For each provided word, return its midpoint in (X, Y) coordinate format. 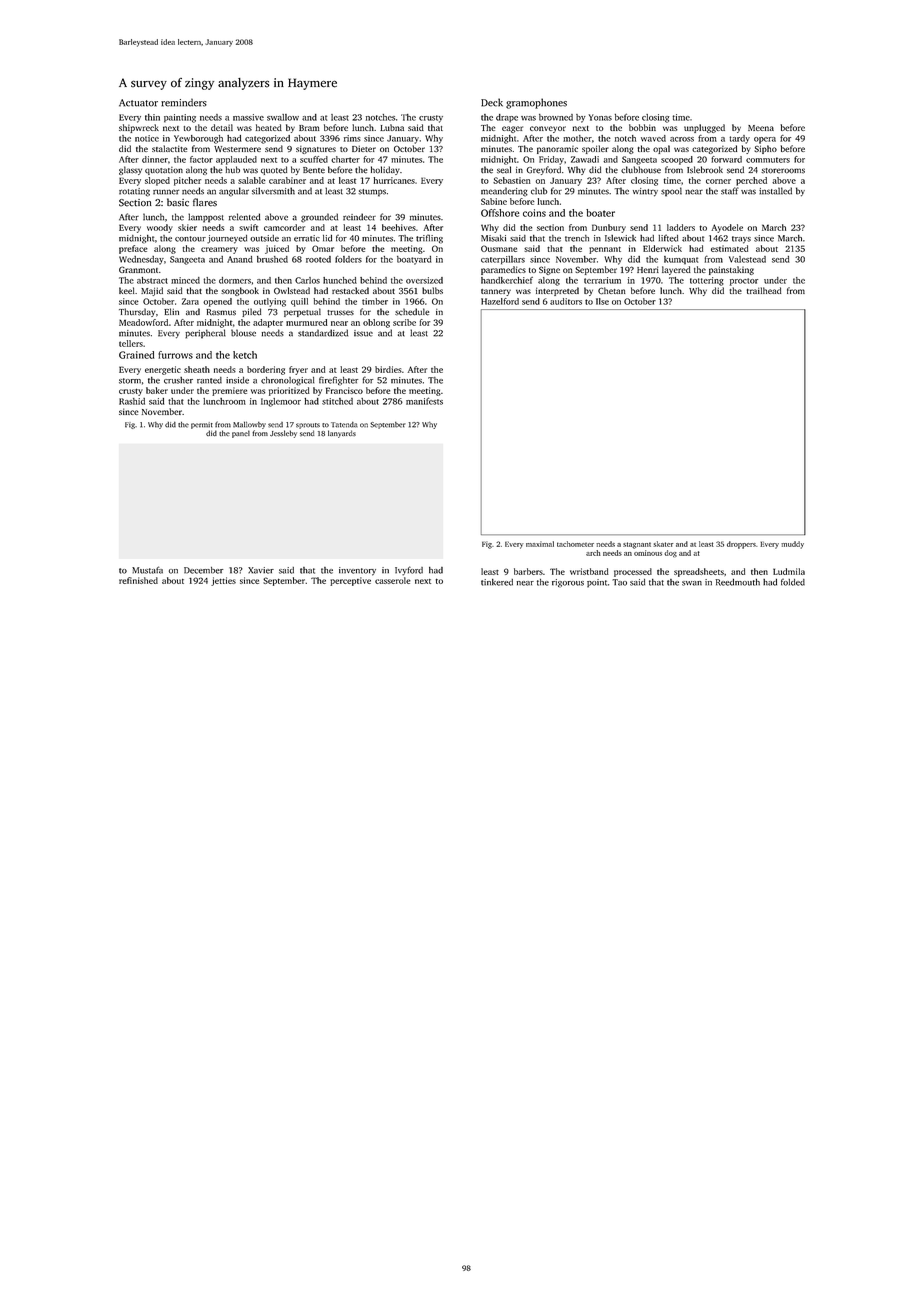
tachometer (575, 544)
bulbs (432, 290)
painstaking (731, 270)
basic (178, 202)
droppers (741, 545)
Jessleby (283, 434)
